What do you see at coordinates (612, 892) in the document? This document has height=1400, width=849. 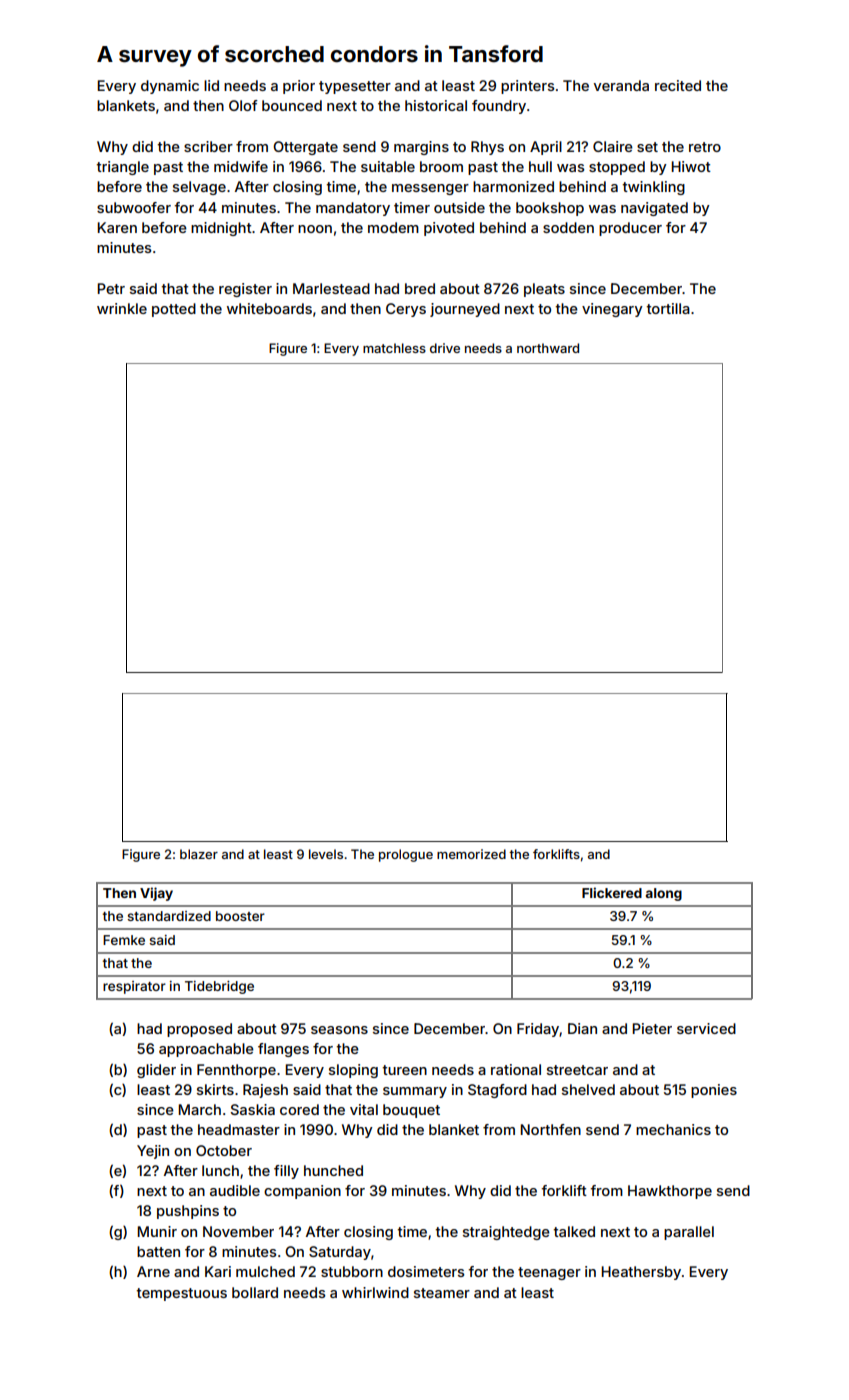 I see `Flickered` at bounding box center [612, 892].
